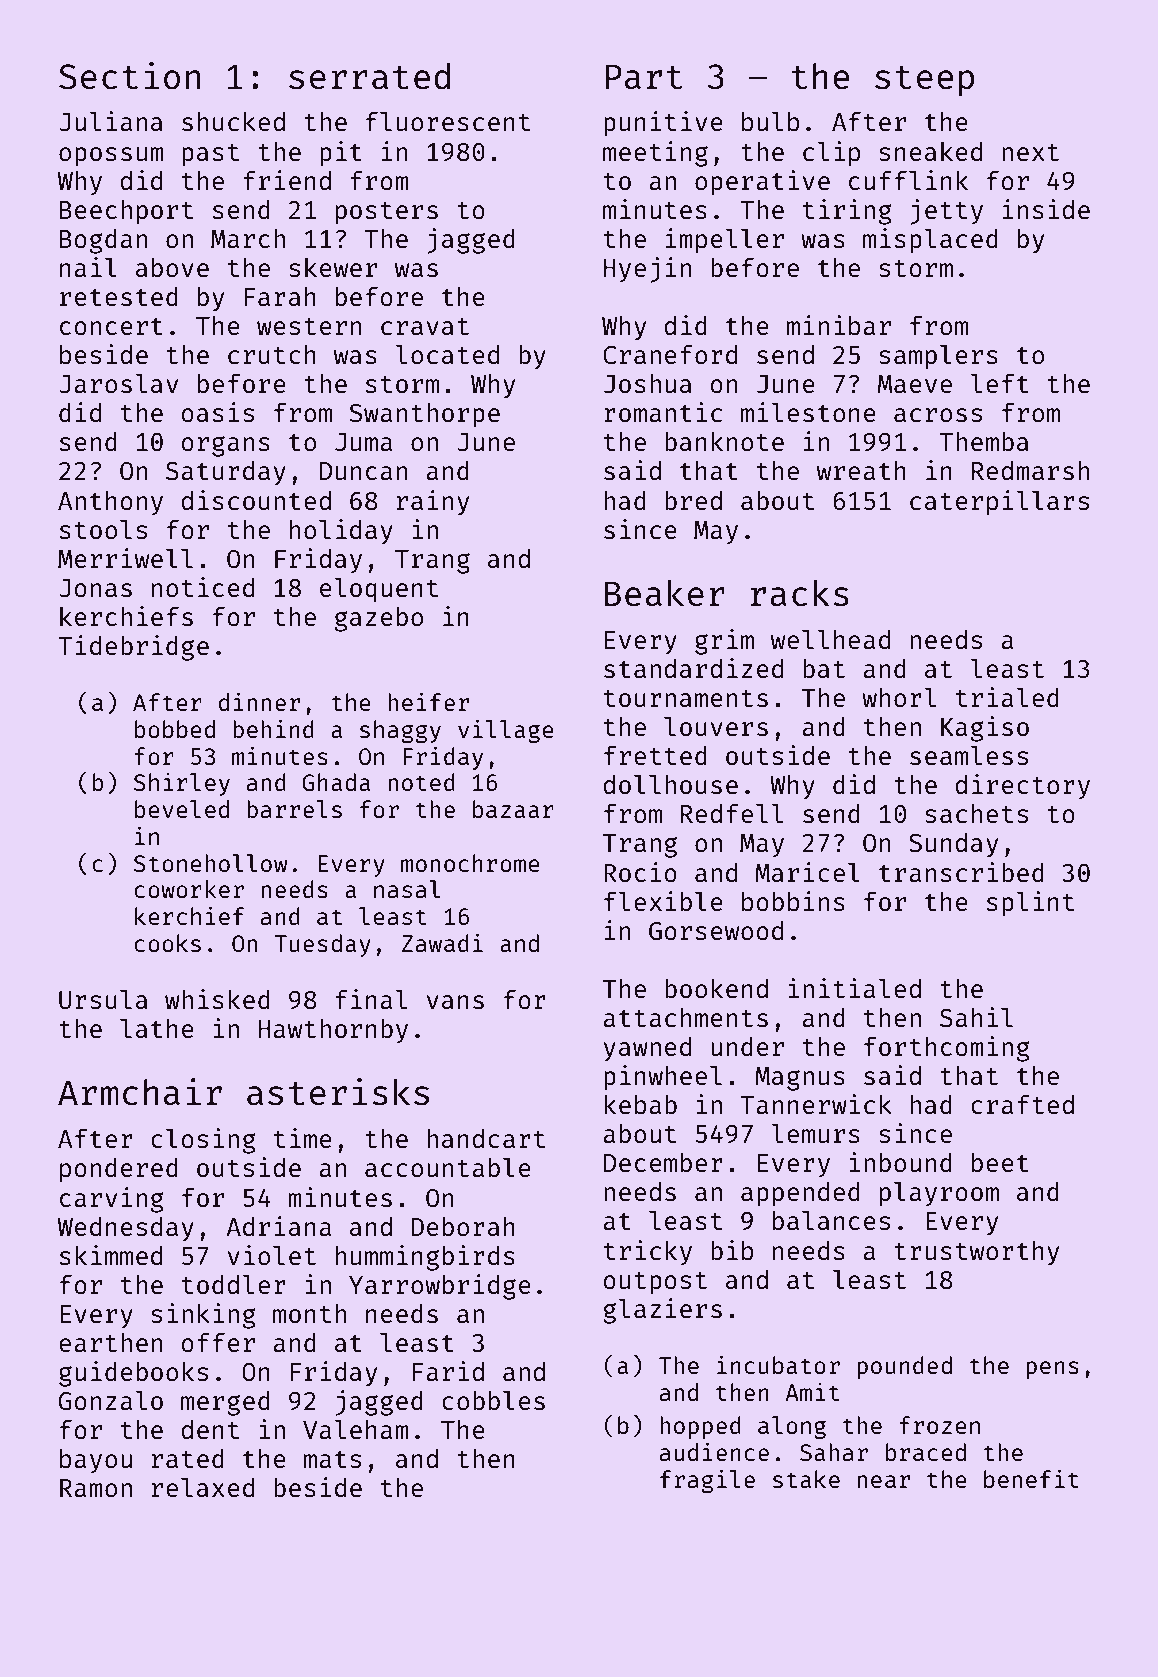 The width and height of the page is (1158, 1677). What do you see at coordinates (294, 809) in the page?
I see `barrels` at bounding box center [294, 809].
